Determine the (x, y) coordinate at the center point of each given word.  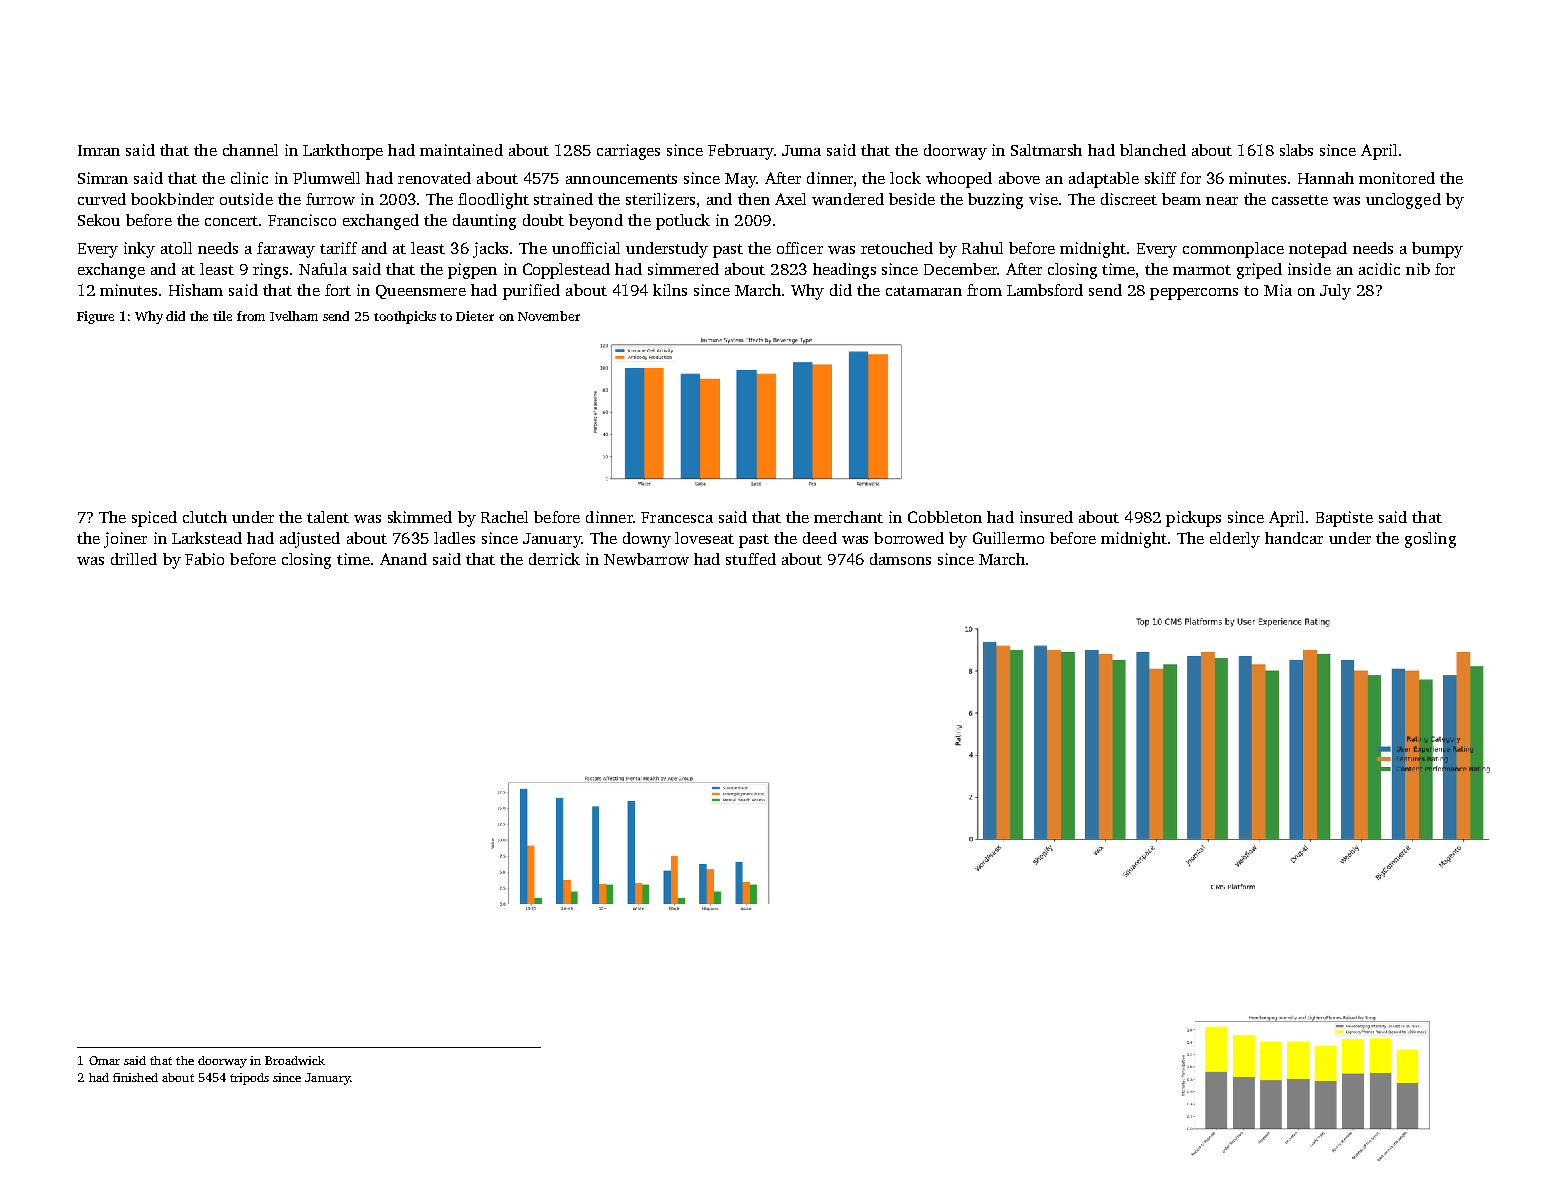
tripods (249, 1079)
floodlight (493, 201)
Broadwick (295, 1060)
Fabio (204, 559)
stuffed (751, 559)
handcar (1294, 538)
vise (1043, 199)
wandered (848, 199)
